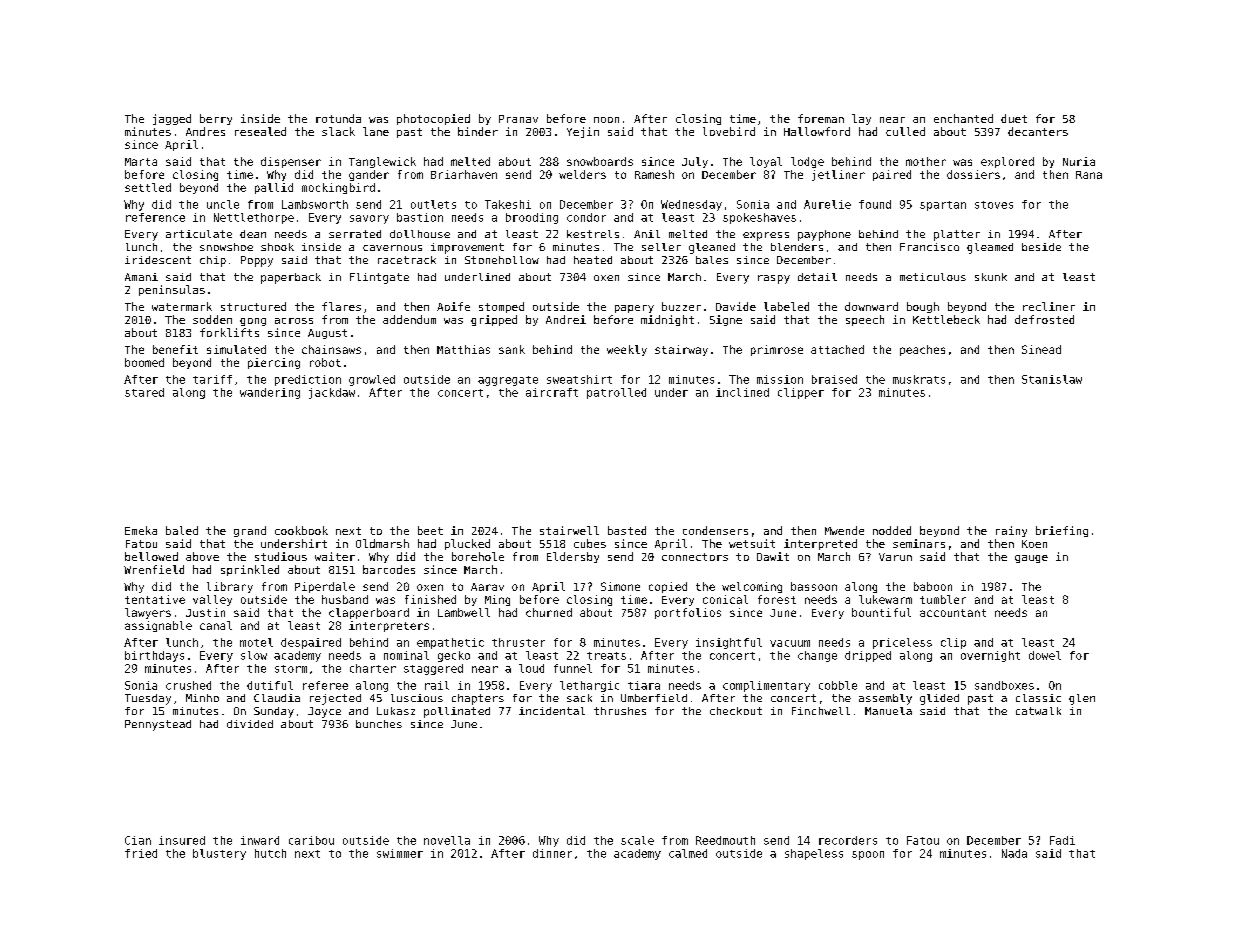 Image resolution: width=1233 pixels, height=952 pixels. What do you see at coordinates (616, 393) in the document?
I see `patrolled` at bounding box center [616, 393].
